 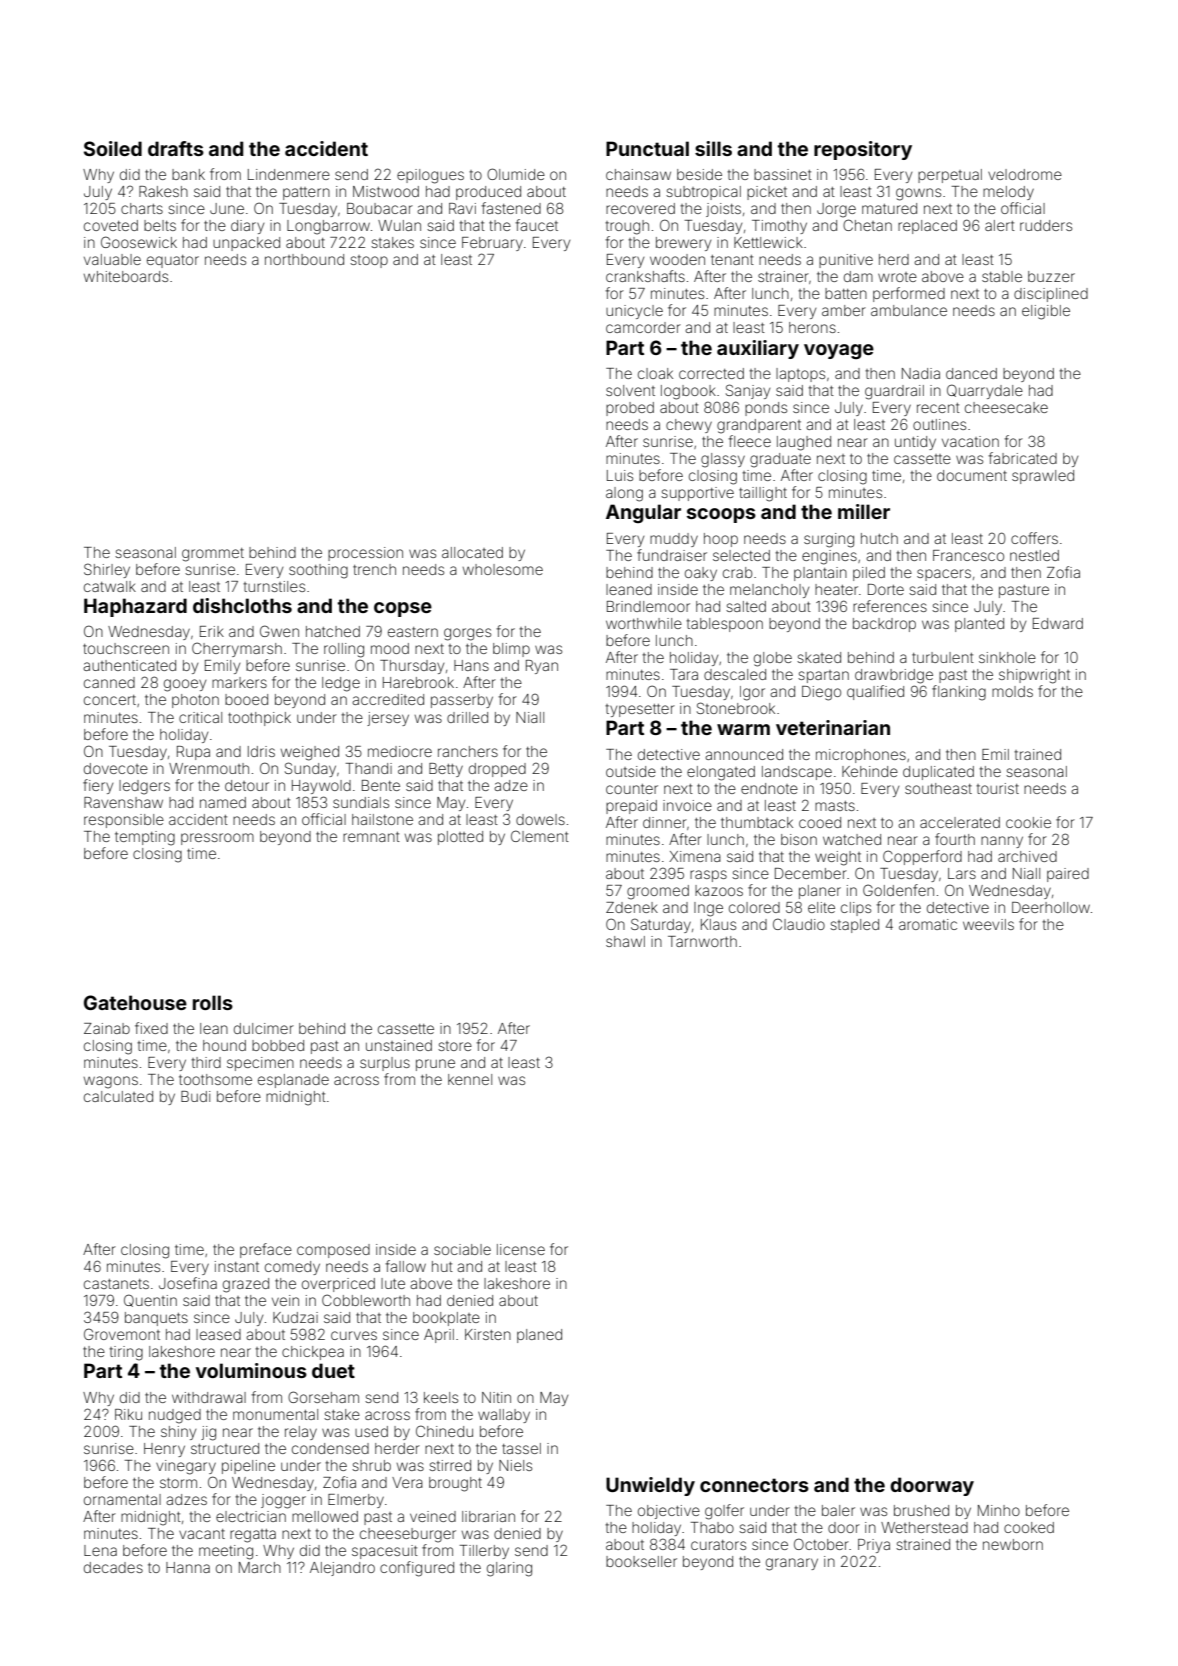 I want to click on document, so click(x=972, y=475).
